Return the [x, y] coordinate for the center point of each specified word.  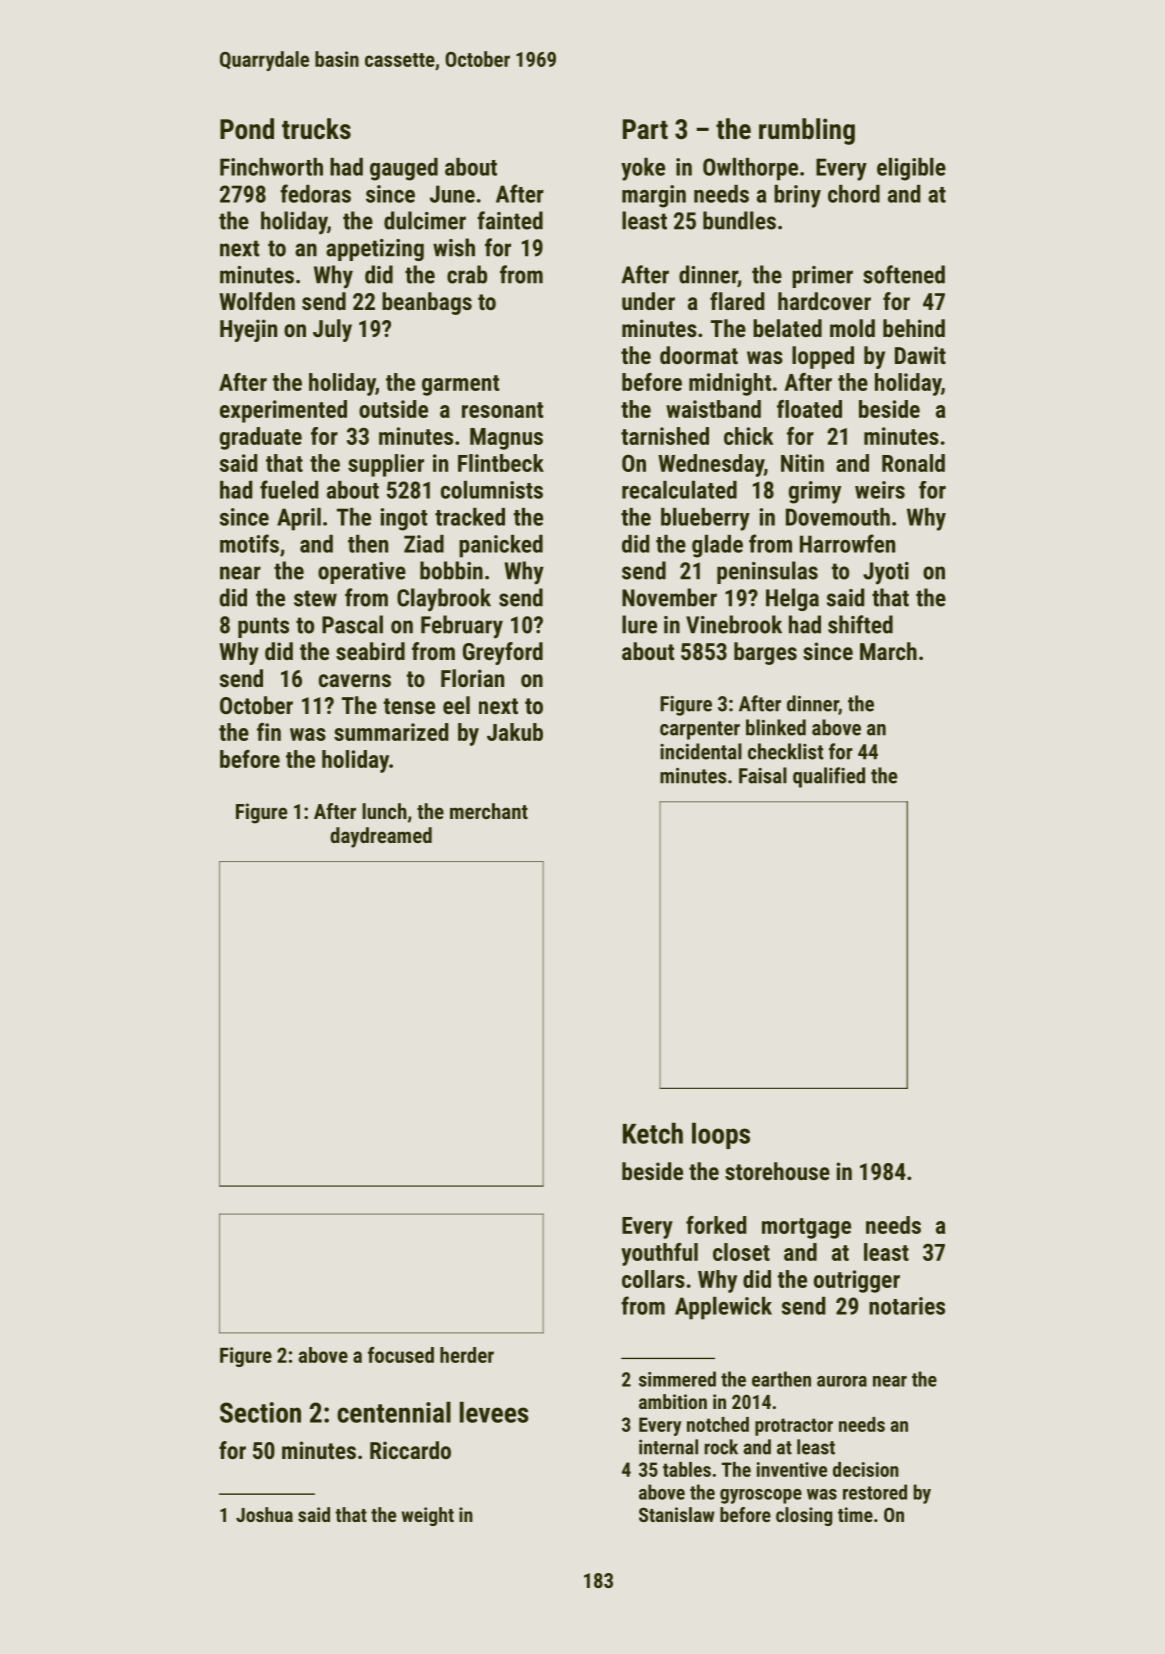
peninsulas [767, 572]
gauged [404, 169]
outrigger [857, 1281]
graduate [261, 438]
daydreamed [381, 837]
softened [904, 274]
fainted [510, 220]
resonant [502, 410]
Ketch [653, 1133]
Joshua [264, 1514]
